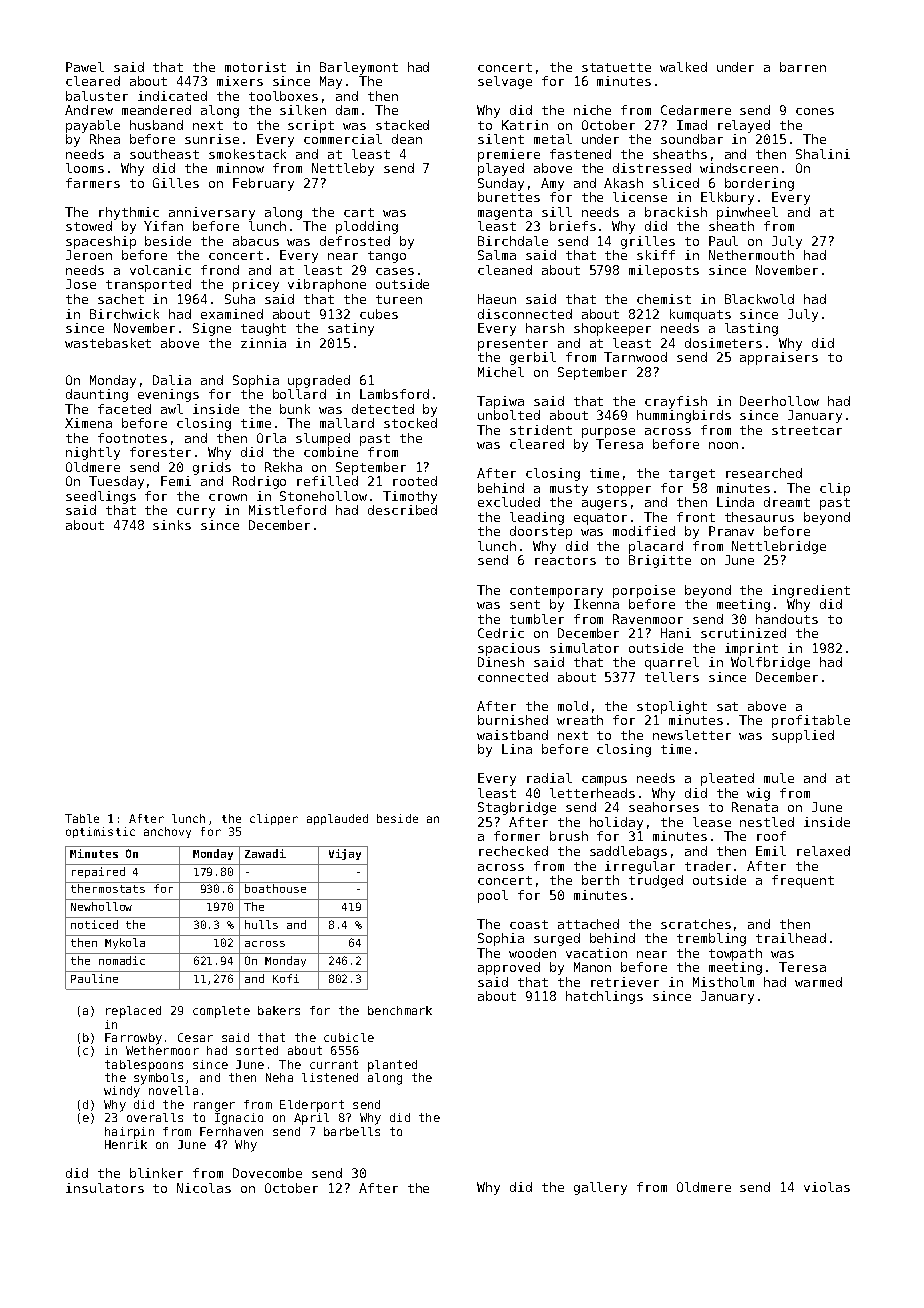 Image resolution: width=924 pixels, height=1308 pixels. Describe the element at coordinates (392, 1066) in the document. I see `planted` at that location.
